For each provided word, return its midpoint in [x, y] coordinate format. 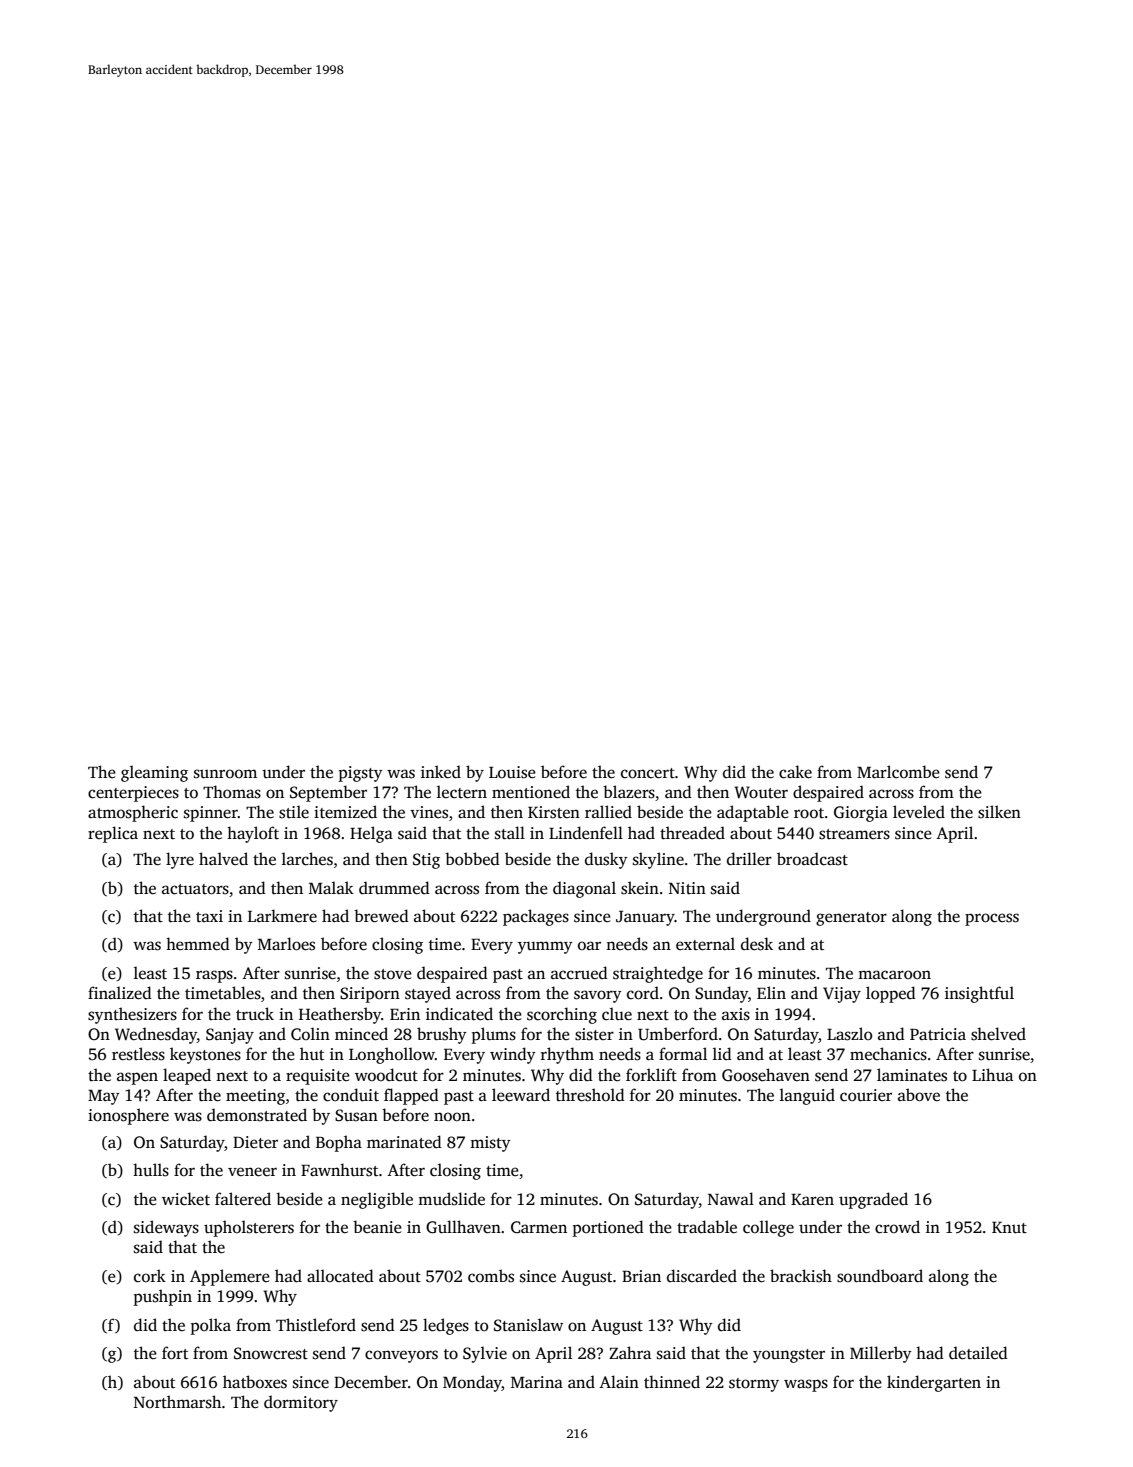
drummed [394, 888]
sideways [166, 1228]
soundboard [880, 1276]
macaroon [894, 974]
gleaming [154, 773]
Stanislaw [528, 1325]
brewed [381, 916]
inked [441, 772]
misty [490, 1144]
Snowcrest [271, 1353]
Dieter [255, 1142]
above [919, 1095]
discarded [702, 1276]
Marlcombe [898, 771]
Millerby [881, 1354]
